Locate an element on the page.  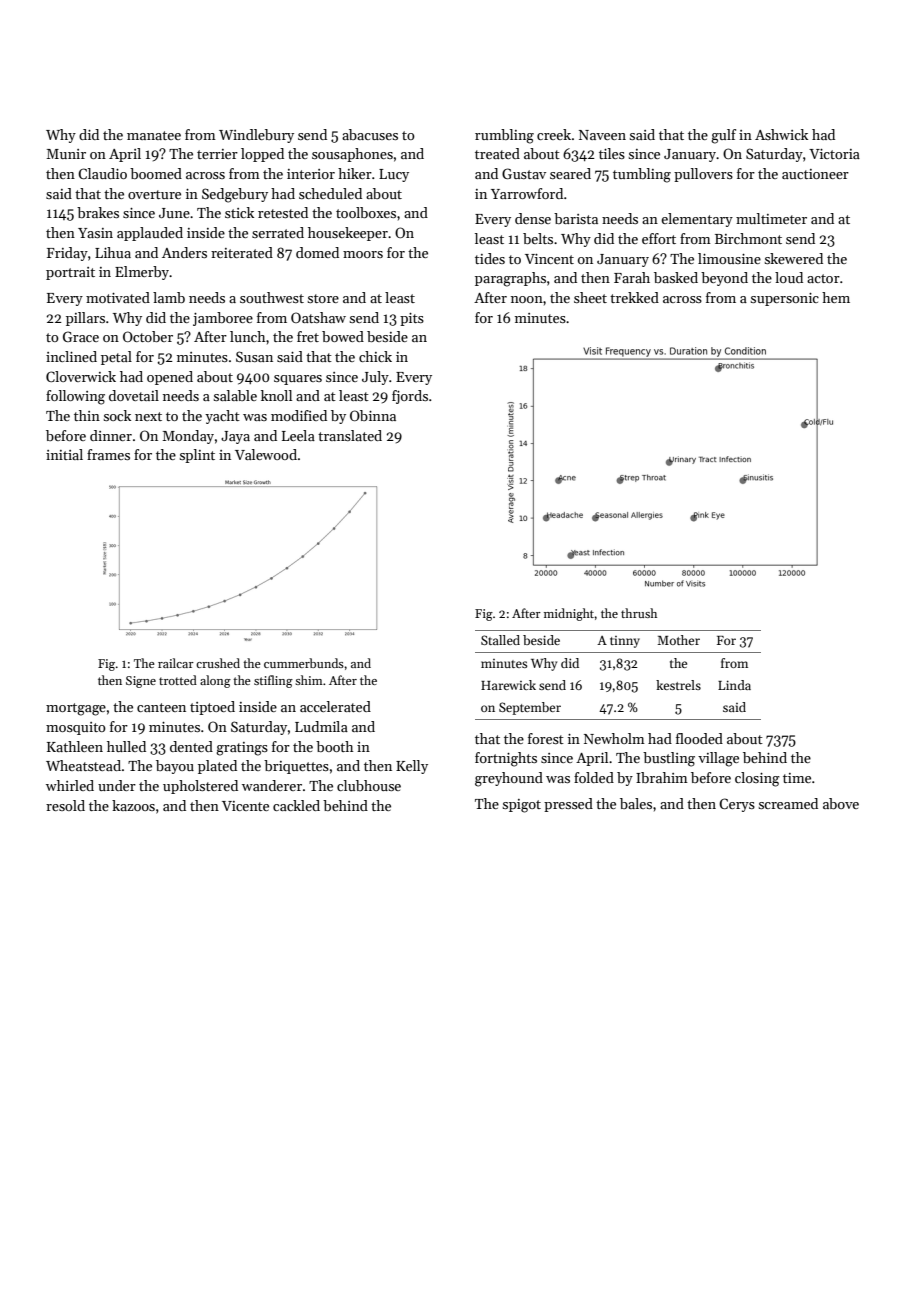
thrush is located at coordinates (639, 613).
